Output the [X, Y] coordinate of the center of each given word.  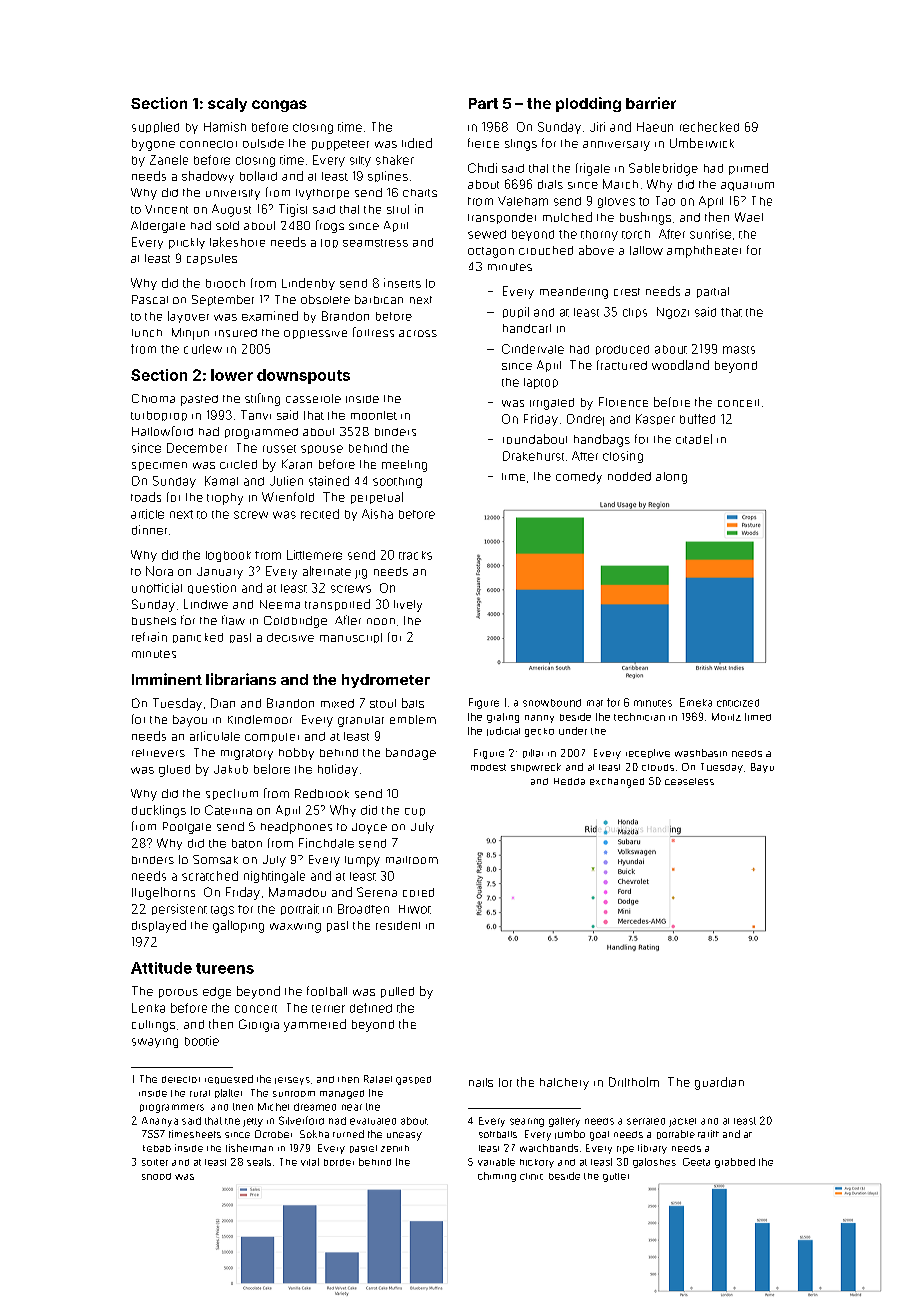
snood [156, 1176]
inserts [402, 283]
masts [739, 350]
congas [279, 106]
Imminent [167, 679]
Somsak [215, 859]
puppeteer [340, 145]
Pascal [150, 299]
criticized [738, 703]
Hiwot [415, 909]
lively [408, 606]
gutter [616, 1177]
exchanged [617, 783]
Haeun [655, 127]
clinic [531, 1176]
